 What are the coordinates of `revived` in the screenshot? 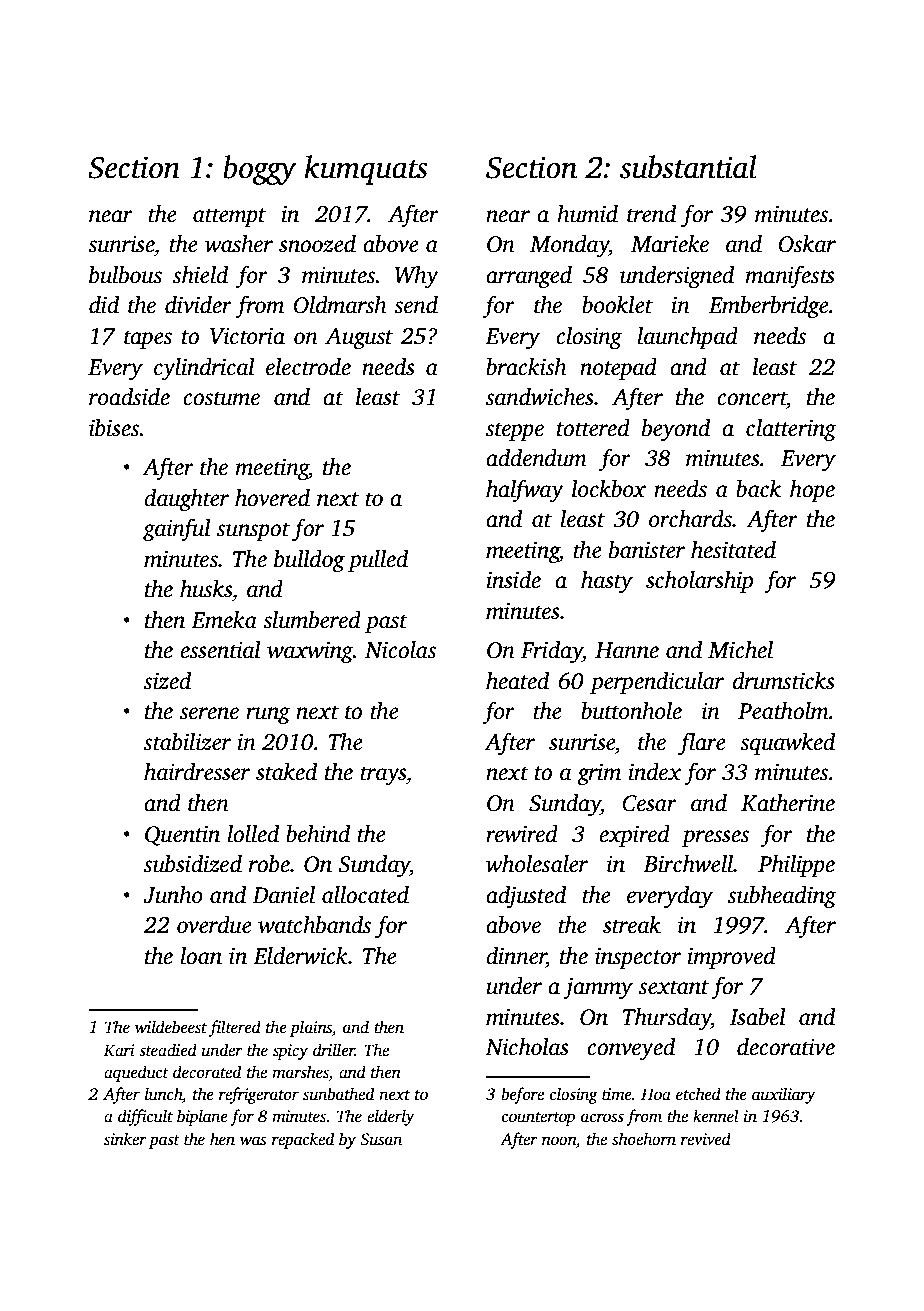 It's located at (706, 1139).
